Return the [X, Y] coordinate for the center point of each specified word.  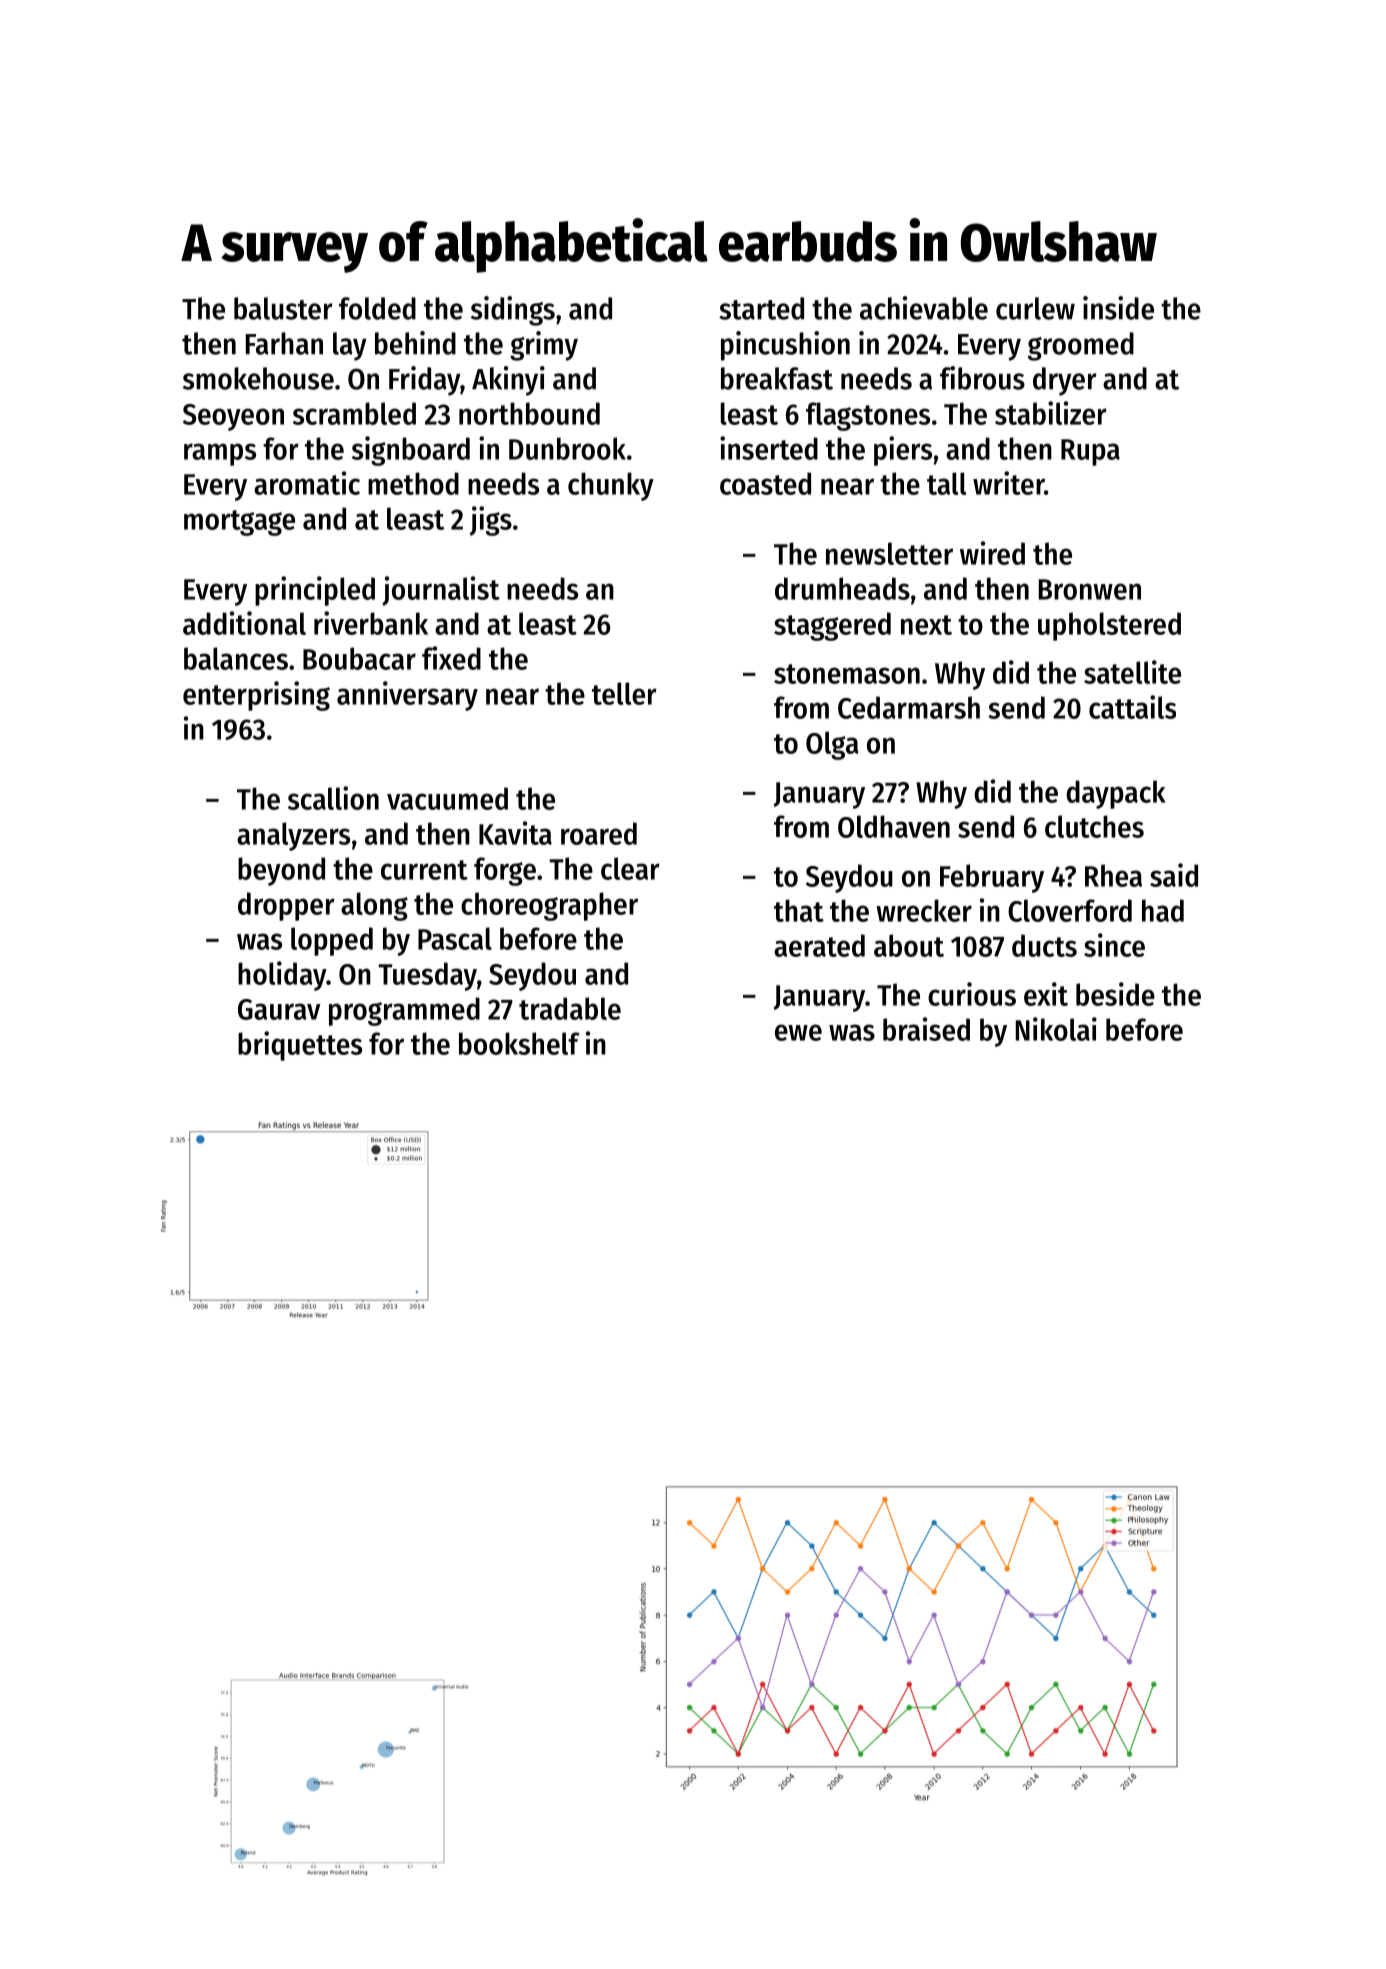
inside [1118, 308]
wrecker [924, 910]
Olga [832, 745]
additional [244, 623]
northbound [529, 413]
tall [946, 483]
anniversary [407, 696]
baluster [283, 308]
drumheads [842, 588]
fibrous [982, 378]
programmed [404, 1011]
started [761, 308]
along [374, 906]
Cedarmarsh [909, 707]
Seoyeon [233, 417]
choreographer [549, 906]
